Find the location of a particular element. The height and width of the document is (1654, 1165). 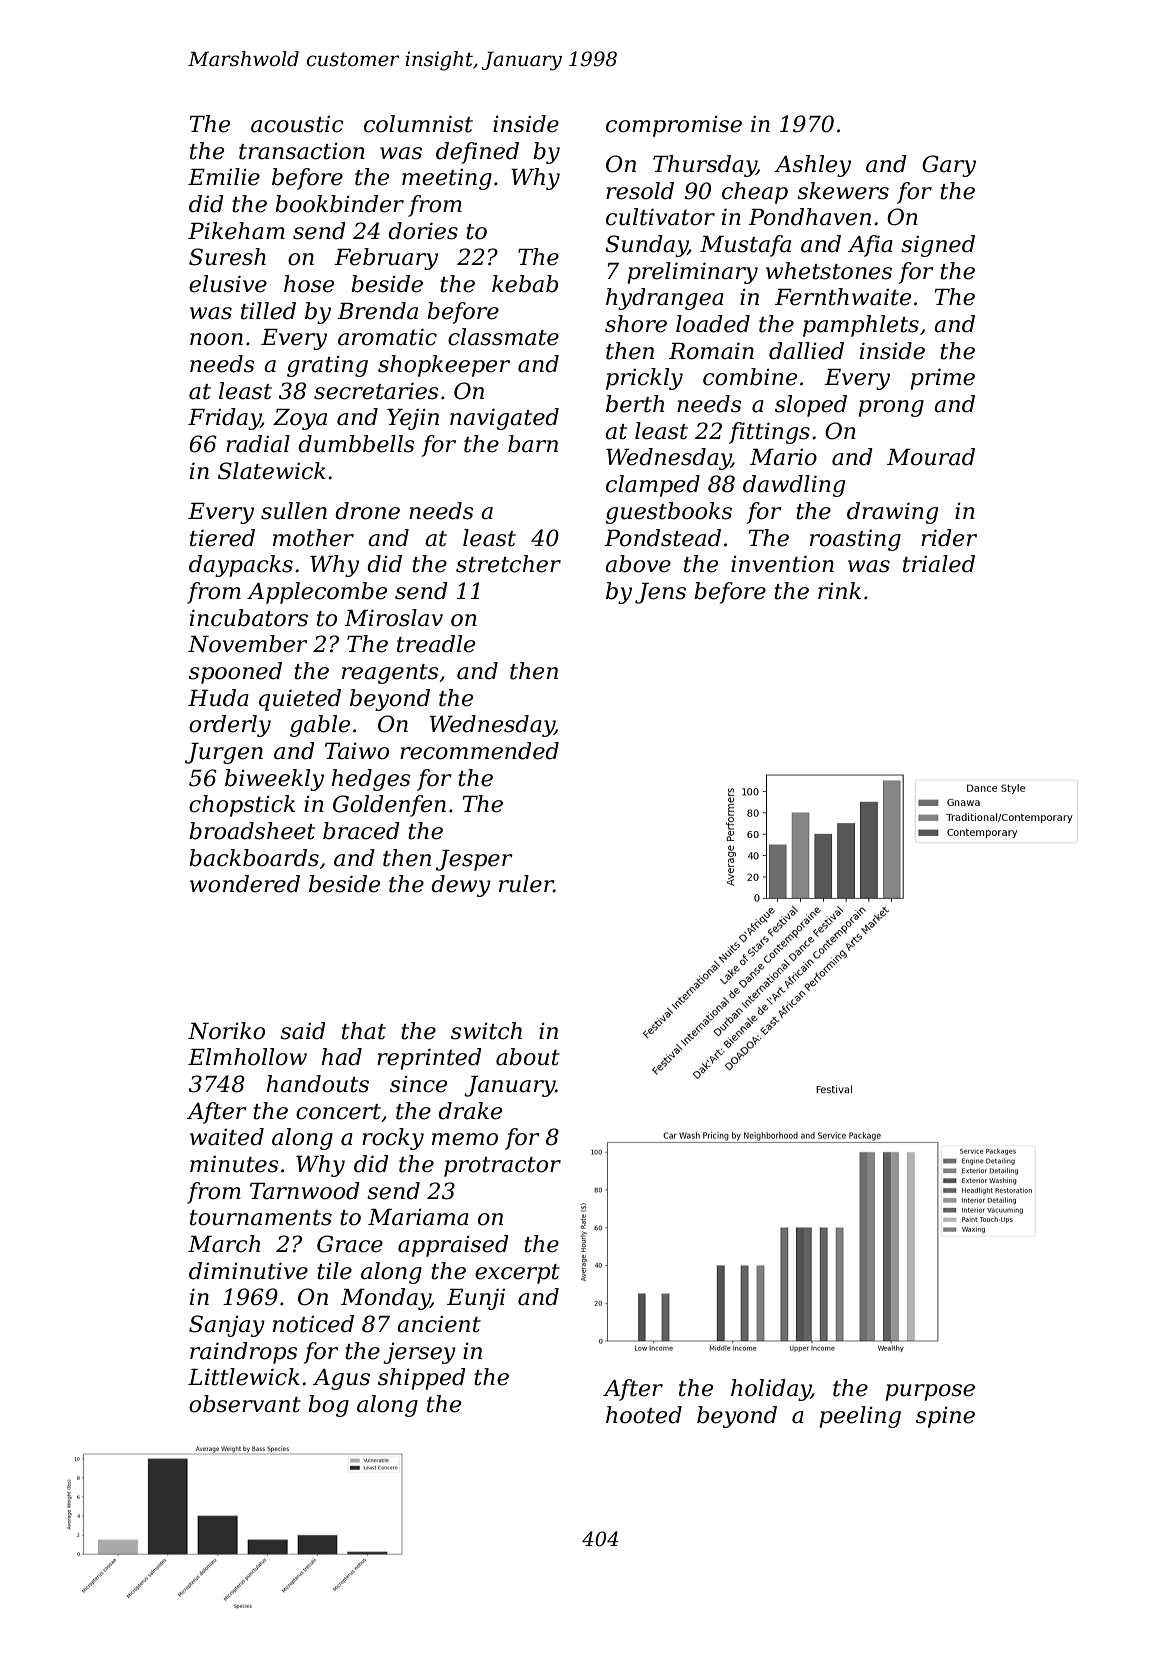

about is located at coordinates (528, 1057).
